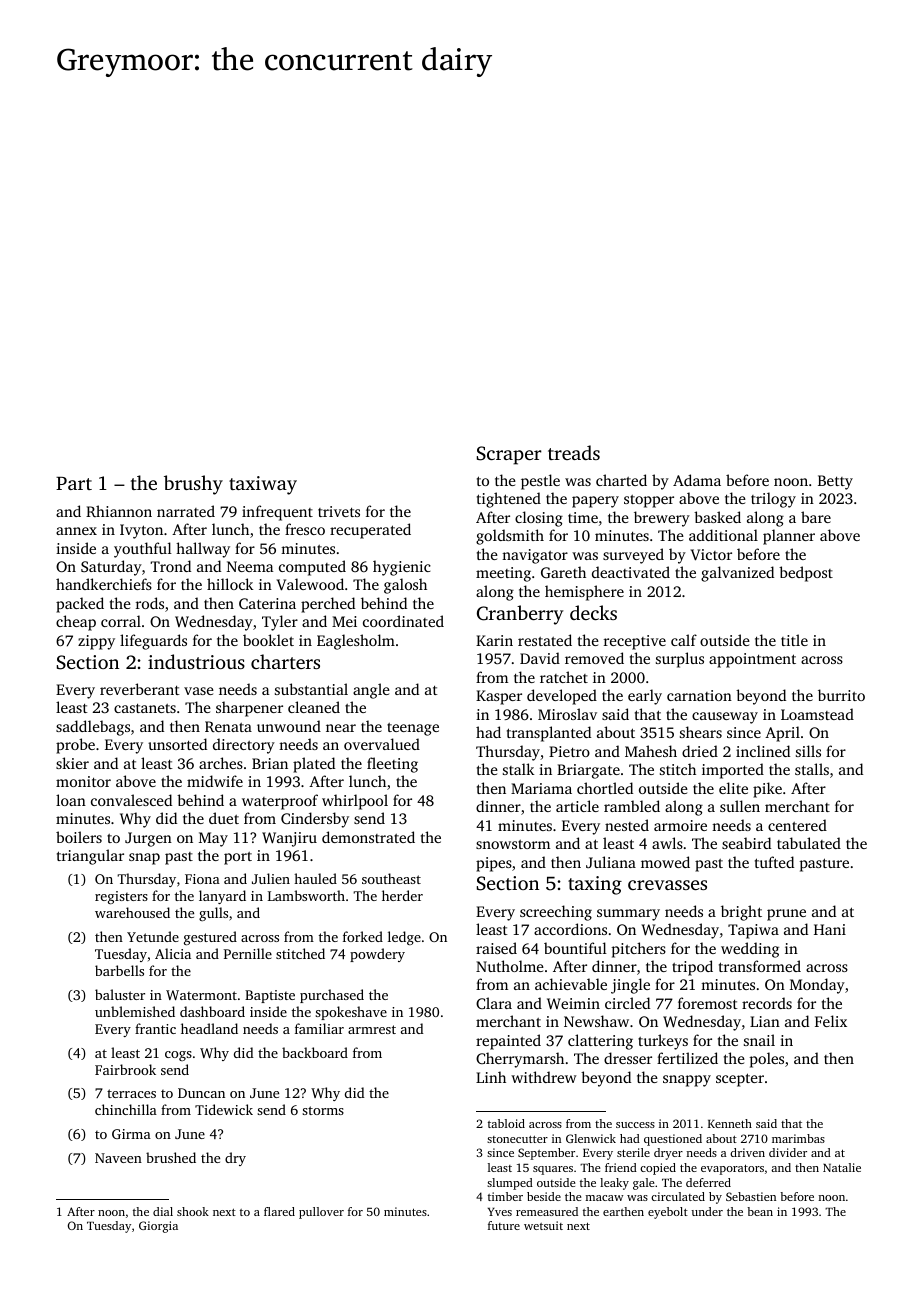  I want to click on storms, so click(323, 1110).
